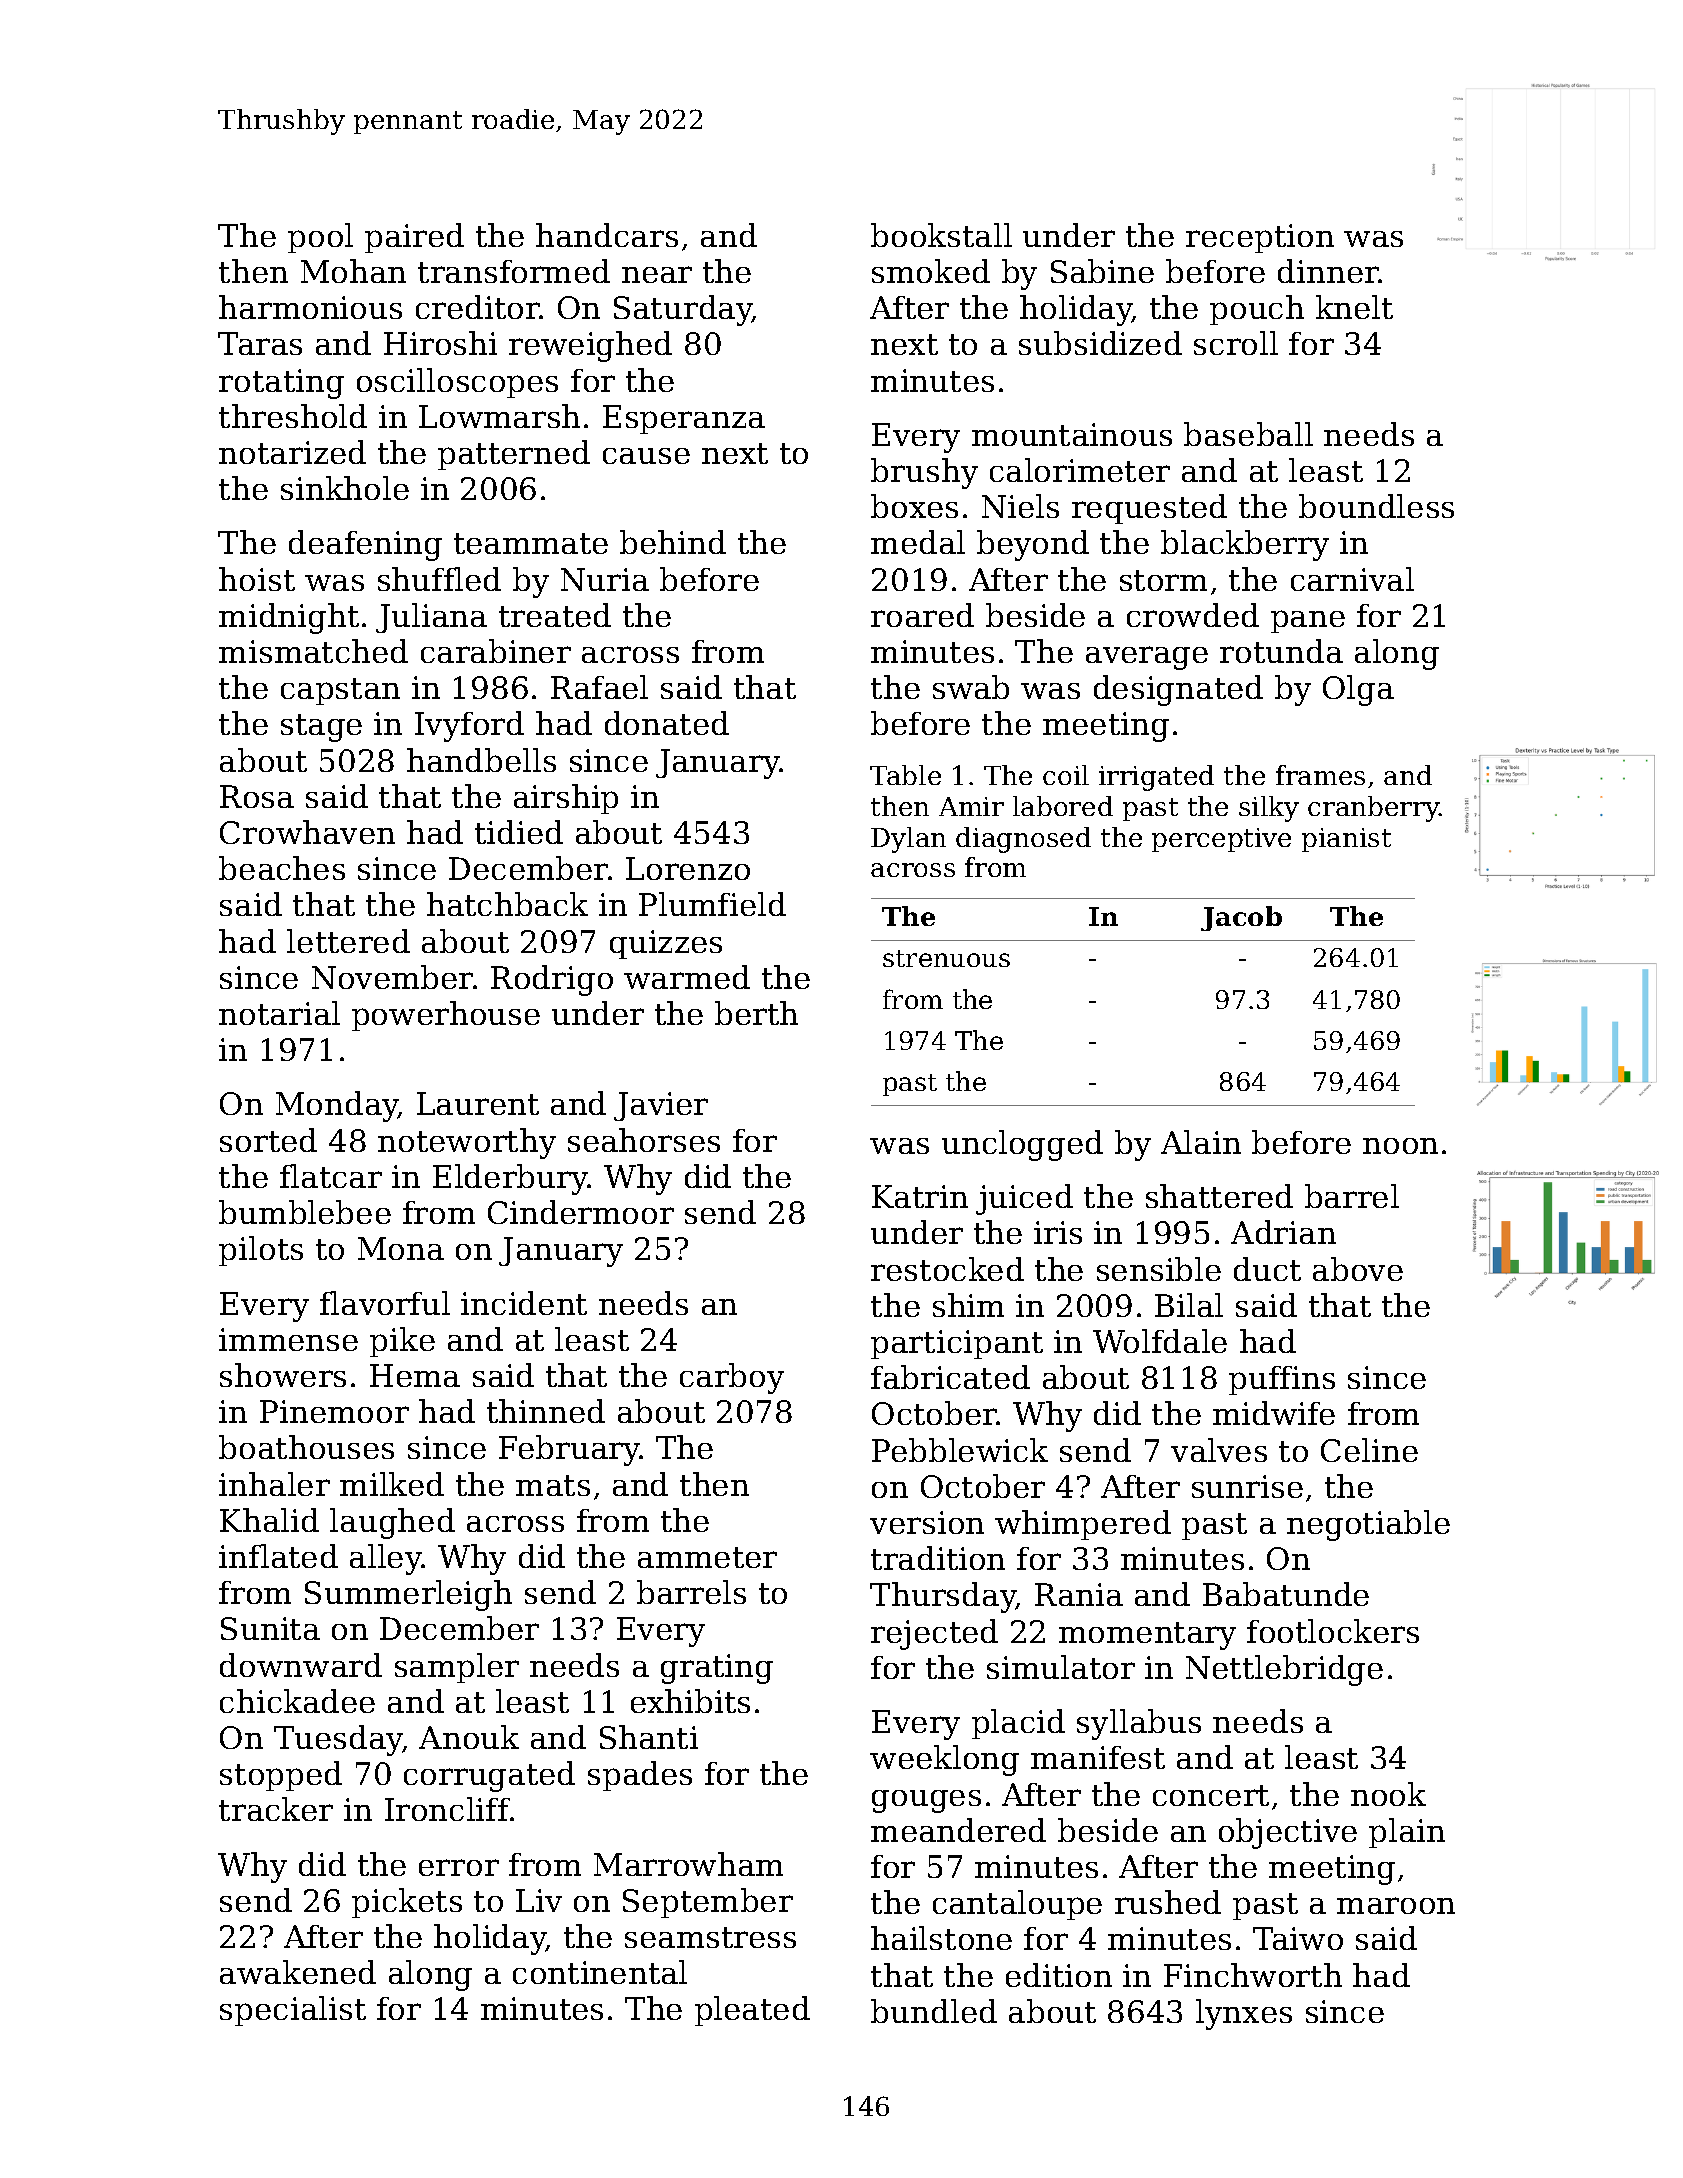  Describe the element at coordinates (447, 1809) in the image. I see `Ironcliff` at that location.
